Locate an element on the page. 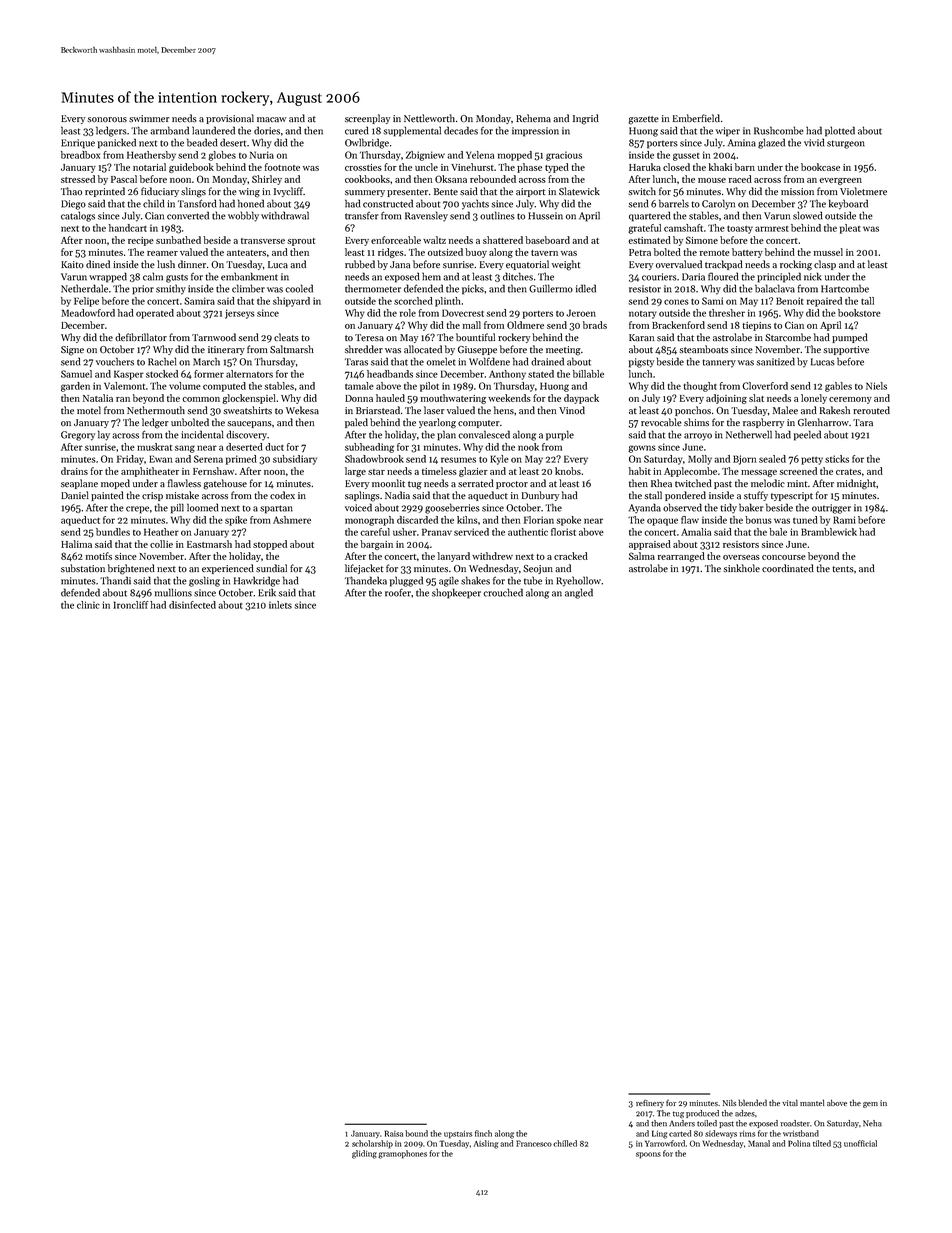  angled is located at coordinates (579, 593).
